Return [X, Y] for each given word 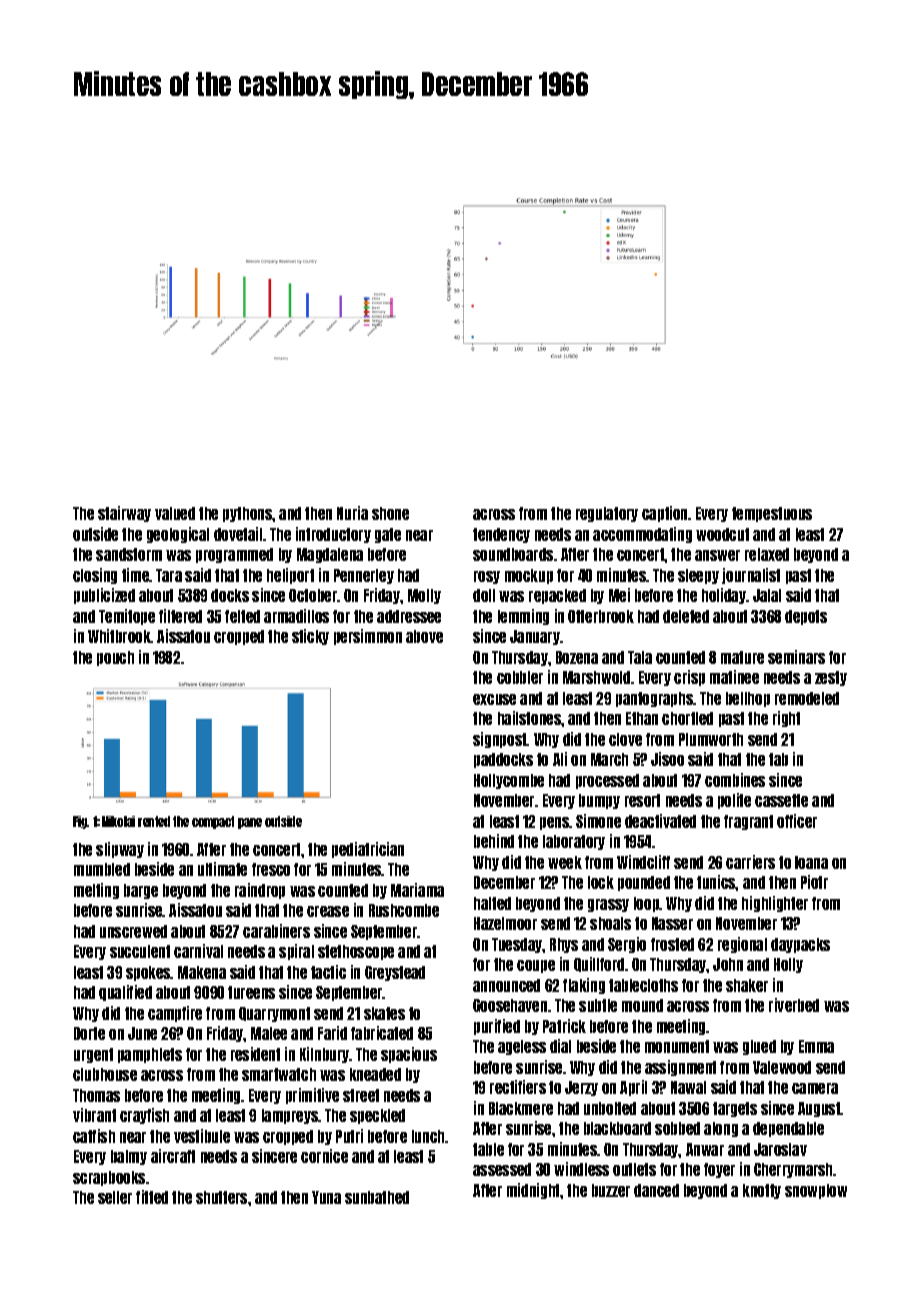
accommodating [642, 535]
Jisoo [667, 759]
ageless [522, 1047]
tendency [501, 535]
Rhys [564, 945]
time [136, 575]
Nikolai [118, 821]
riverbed [794, 1005]
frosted [672, 944]
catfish [94, 1136]
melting [96, 891]
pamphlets [150, 1055]
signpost [500, 740]
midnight [534, 1191]
